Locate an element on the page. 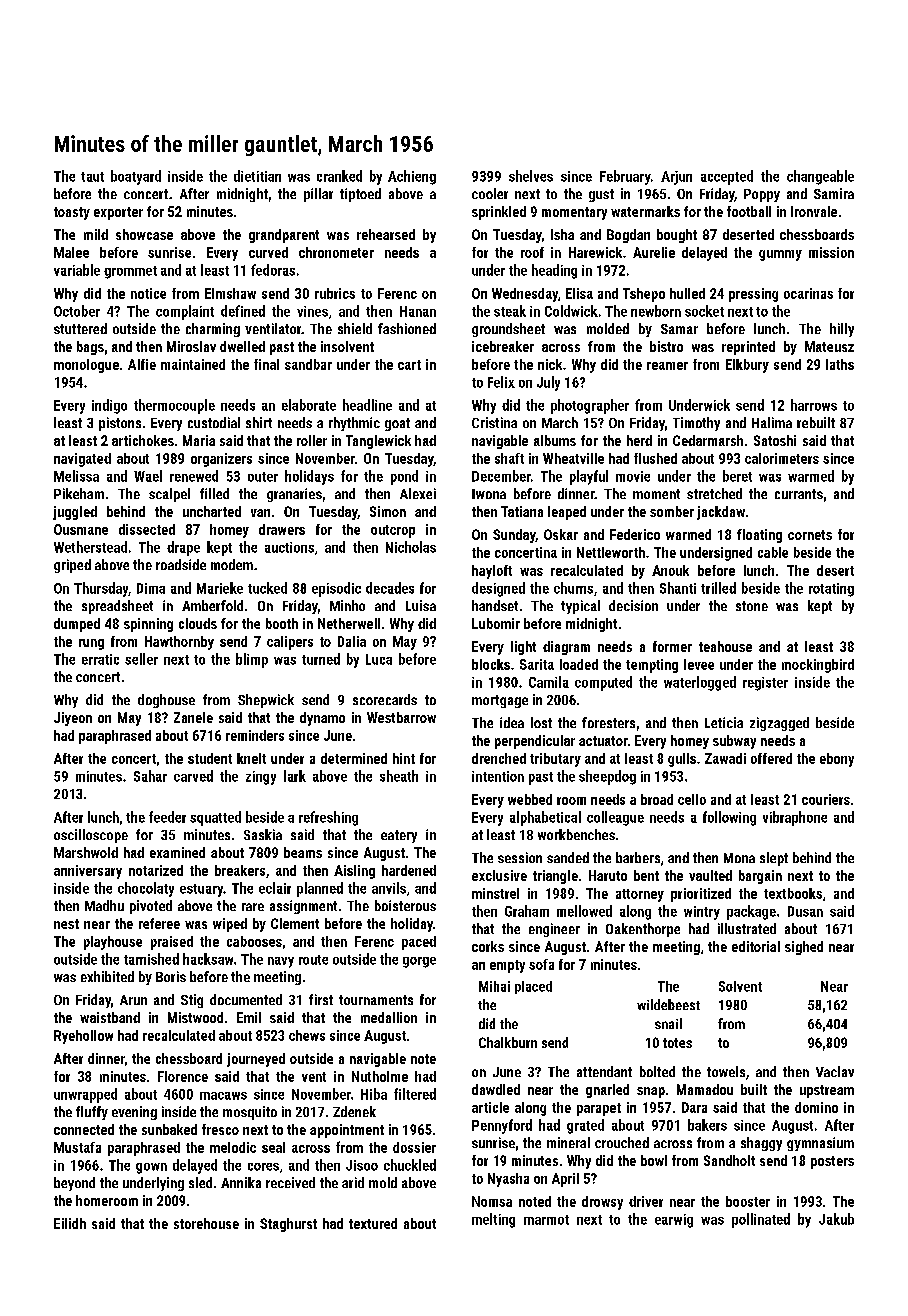  dumped is located at coordinates (77, 625).
